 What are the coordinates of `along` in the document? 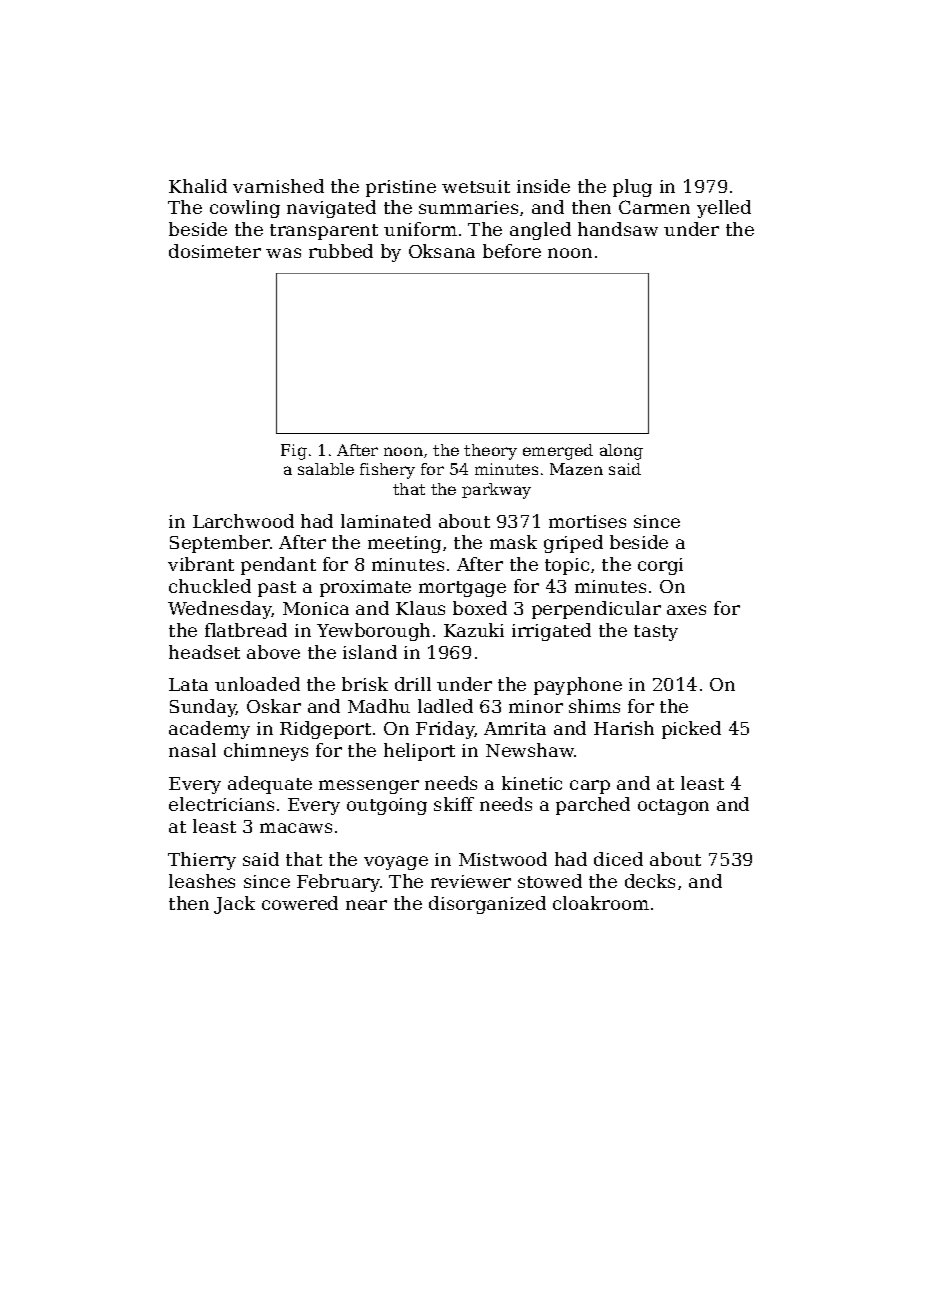 It's located at (621, 452).
